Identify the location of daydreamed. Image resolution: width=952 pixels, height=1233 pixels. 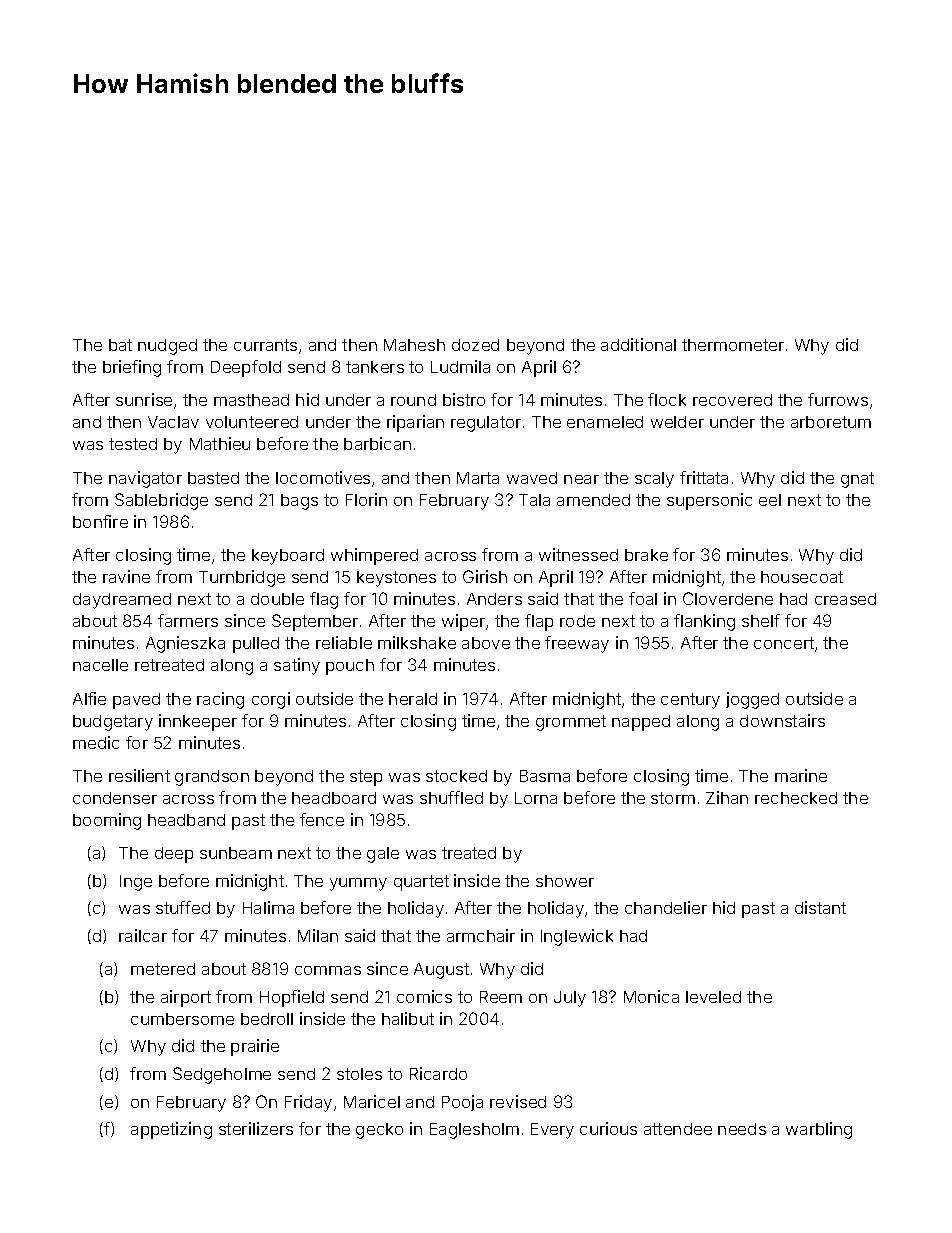
(122, 601).
